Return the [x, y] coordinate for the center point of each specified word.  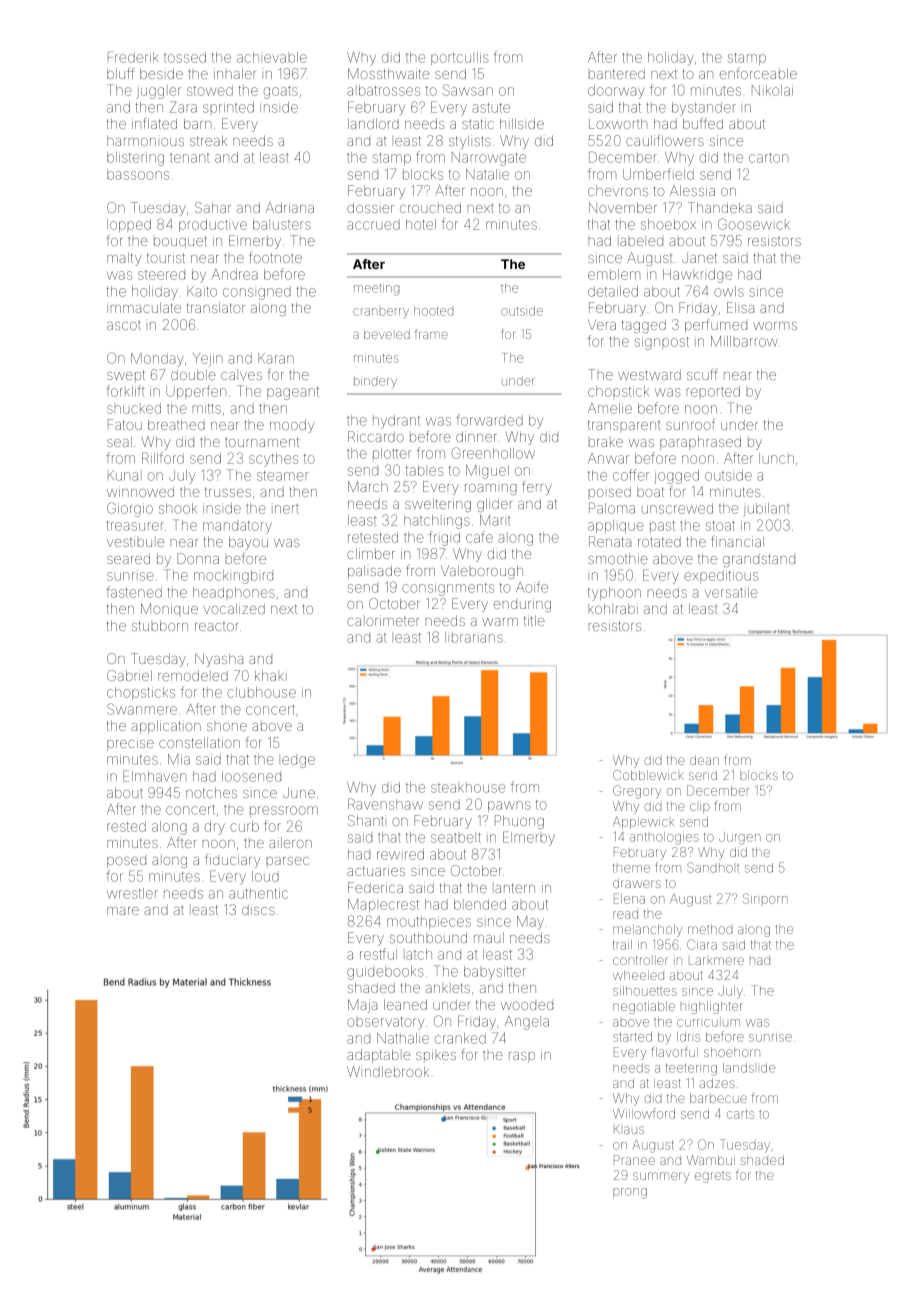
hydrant [396, 422]
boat [650, 492]
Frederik [133, 57]
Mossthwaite [388, 73]
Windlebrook [388, 1071]
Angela [527, 1023]
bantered [616, 74]
